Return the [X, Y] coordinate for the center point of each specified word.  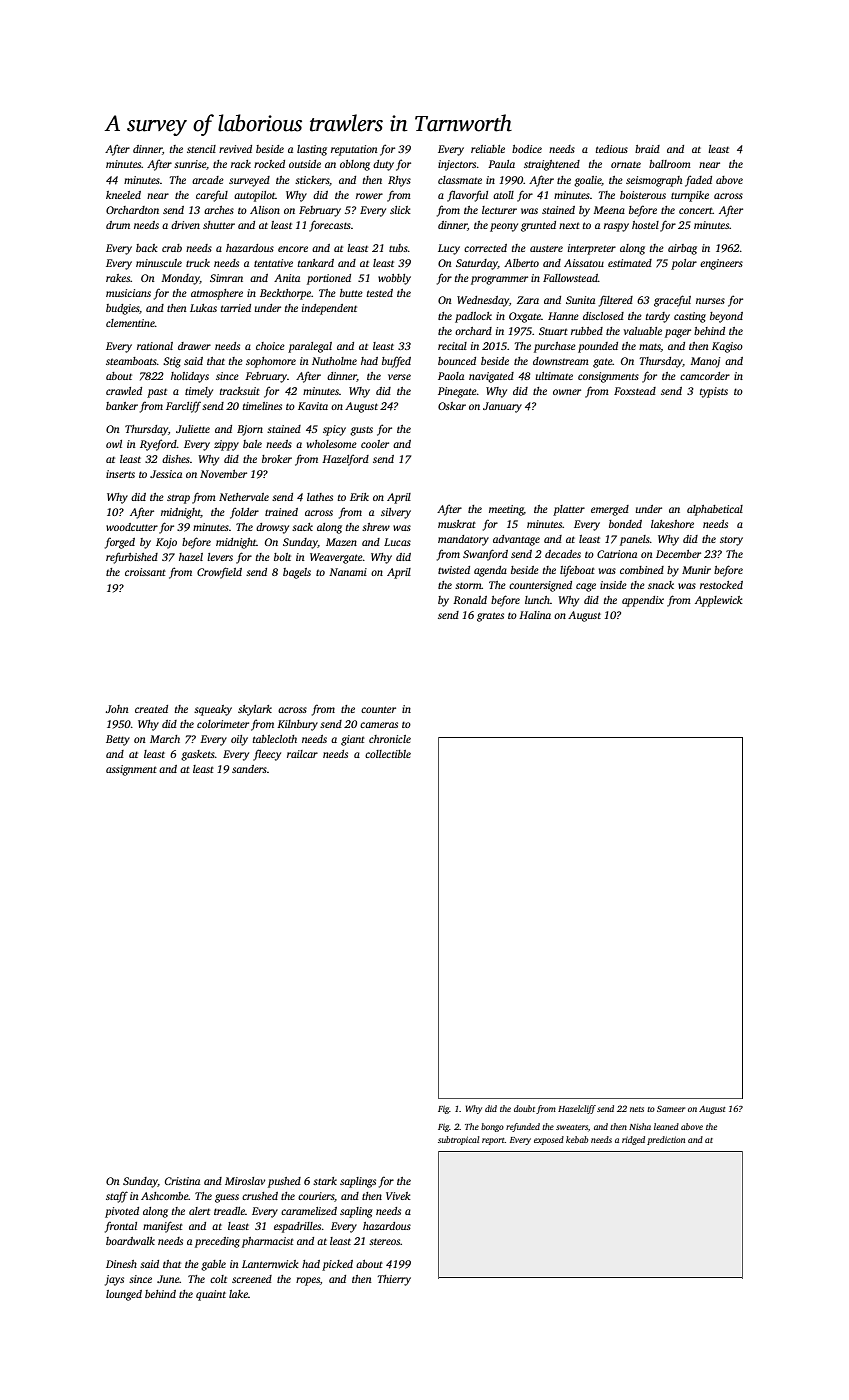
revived [235, 149]
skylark [255, 710]
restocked [721, 585]
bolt [282, 557]
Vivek [398, 1196]
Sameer [671, 1109]
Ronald [470, 600]
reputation [354, 150]
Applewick [719, 601]
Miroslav [245, 1181]
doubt [524, 1108]
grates [490, 617]
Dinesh [121, 1264]
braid [647, 149]
